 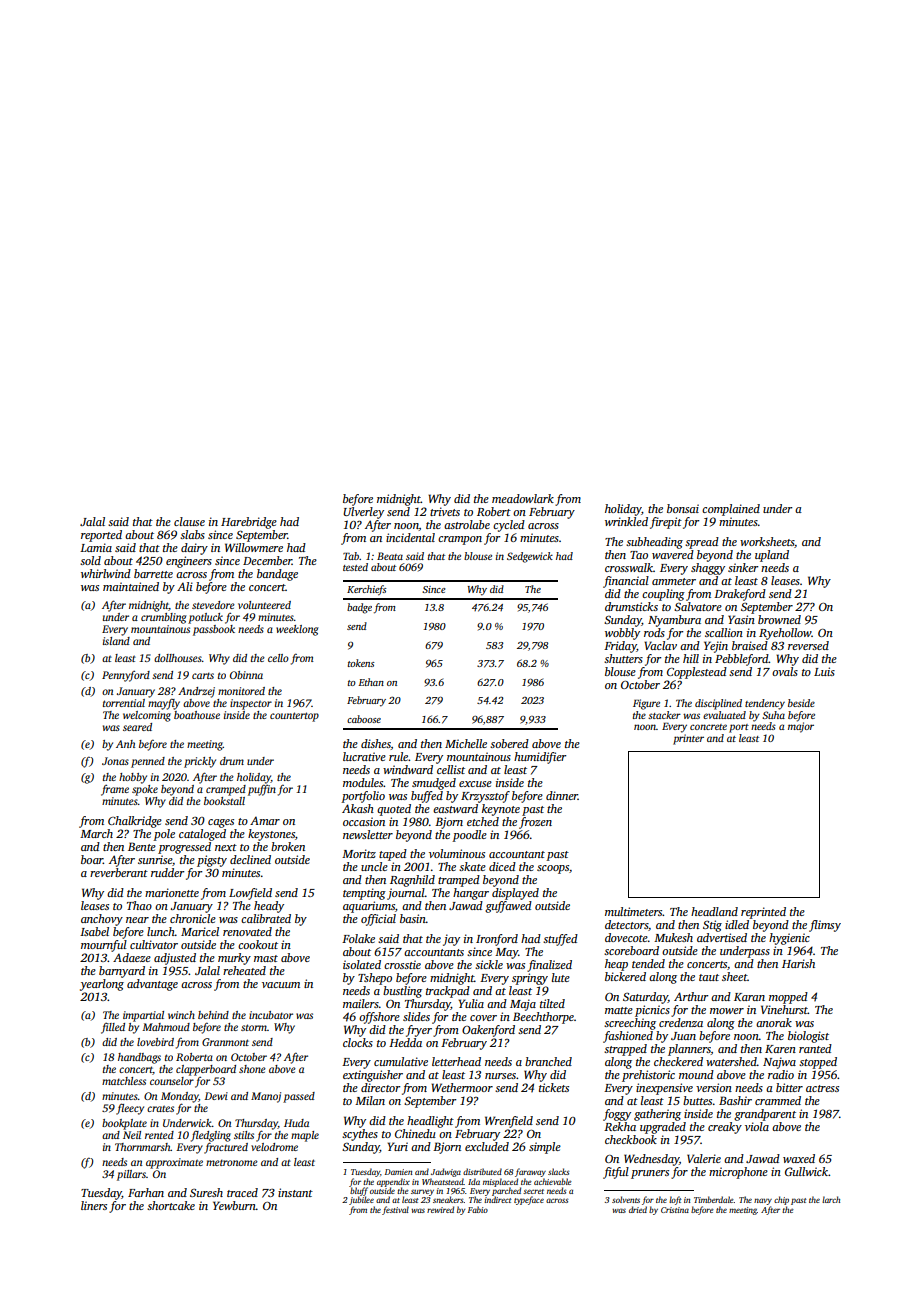 I want to click on reprinted, so click(x=763, y=913).
